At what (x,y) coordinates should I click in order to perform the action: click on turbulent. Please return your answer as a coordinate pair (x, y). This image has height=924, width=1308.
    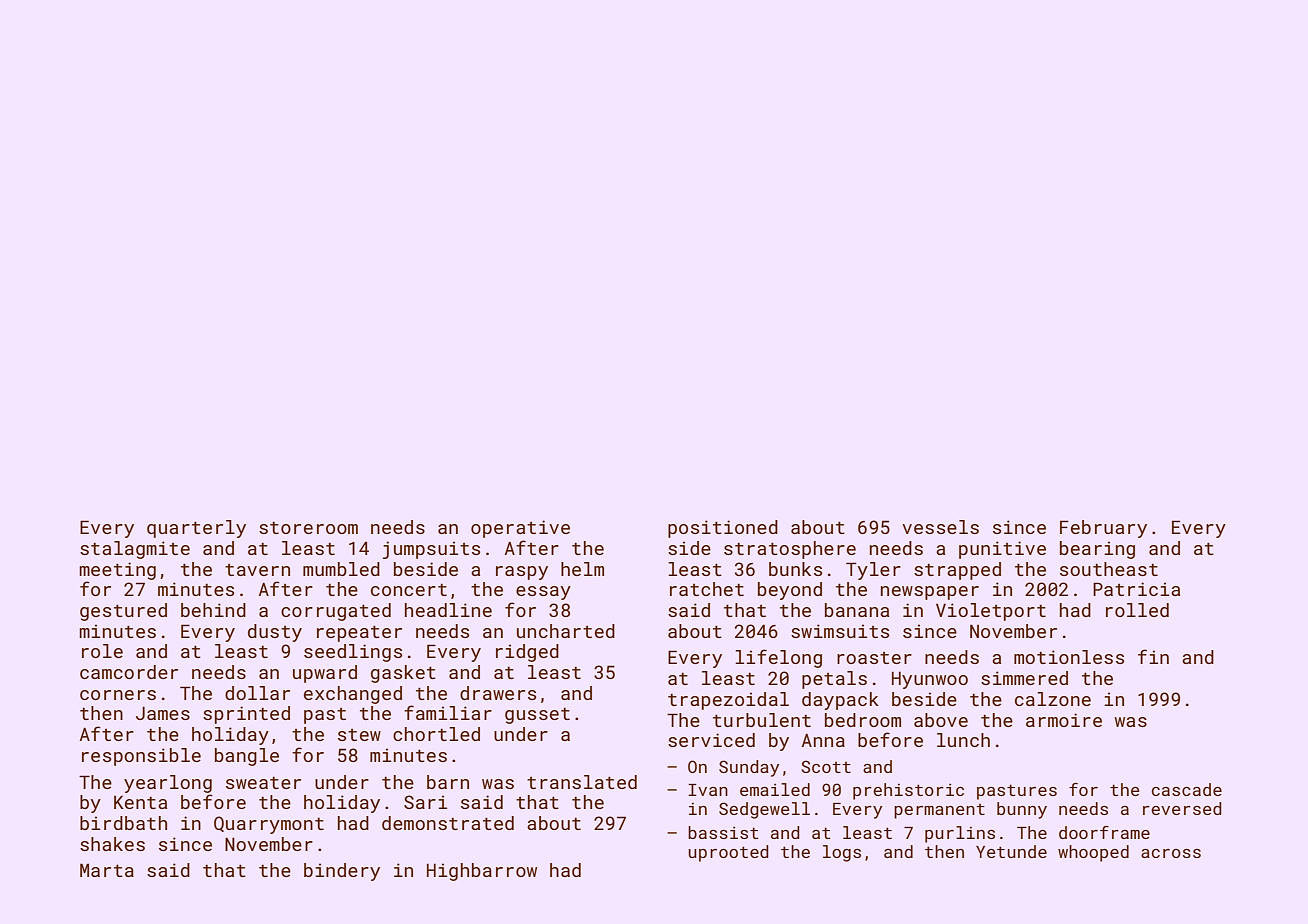
    Looking at the image, I should click on (762, 720).
